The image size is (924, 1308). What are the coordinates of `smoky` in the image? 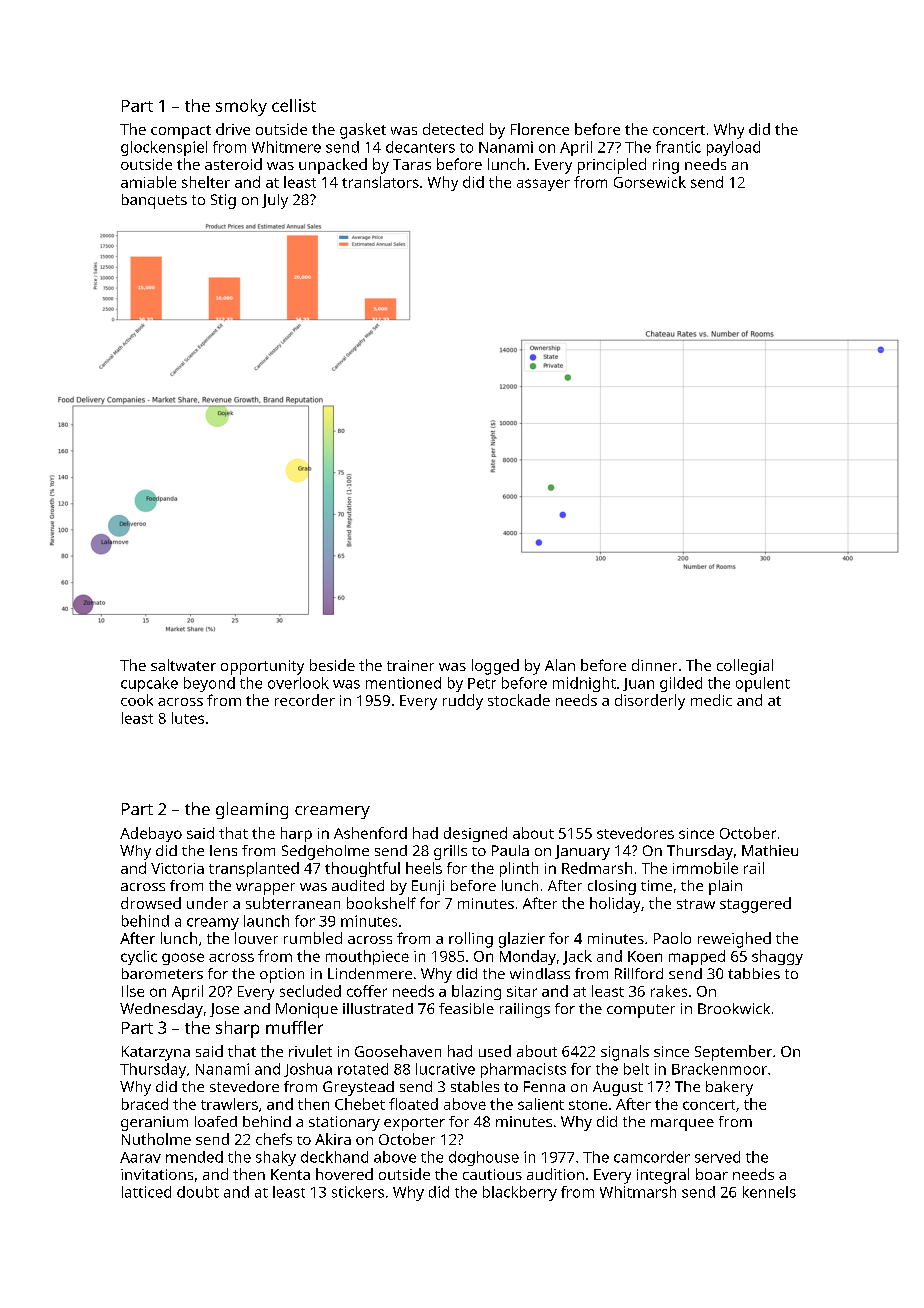 It's located at (241, 107).
